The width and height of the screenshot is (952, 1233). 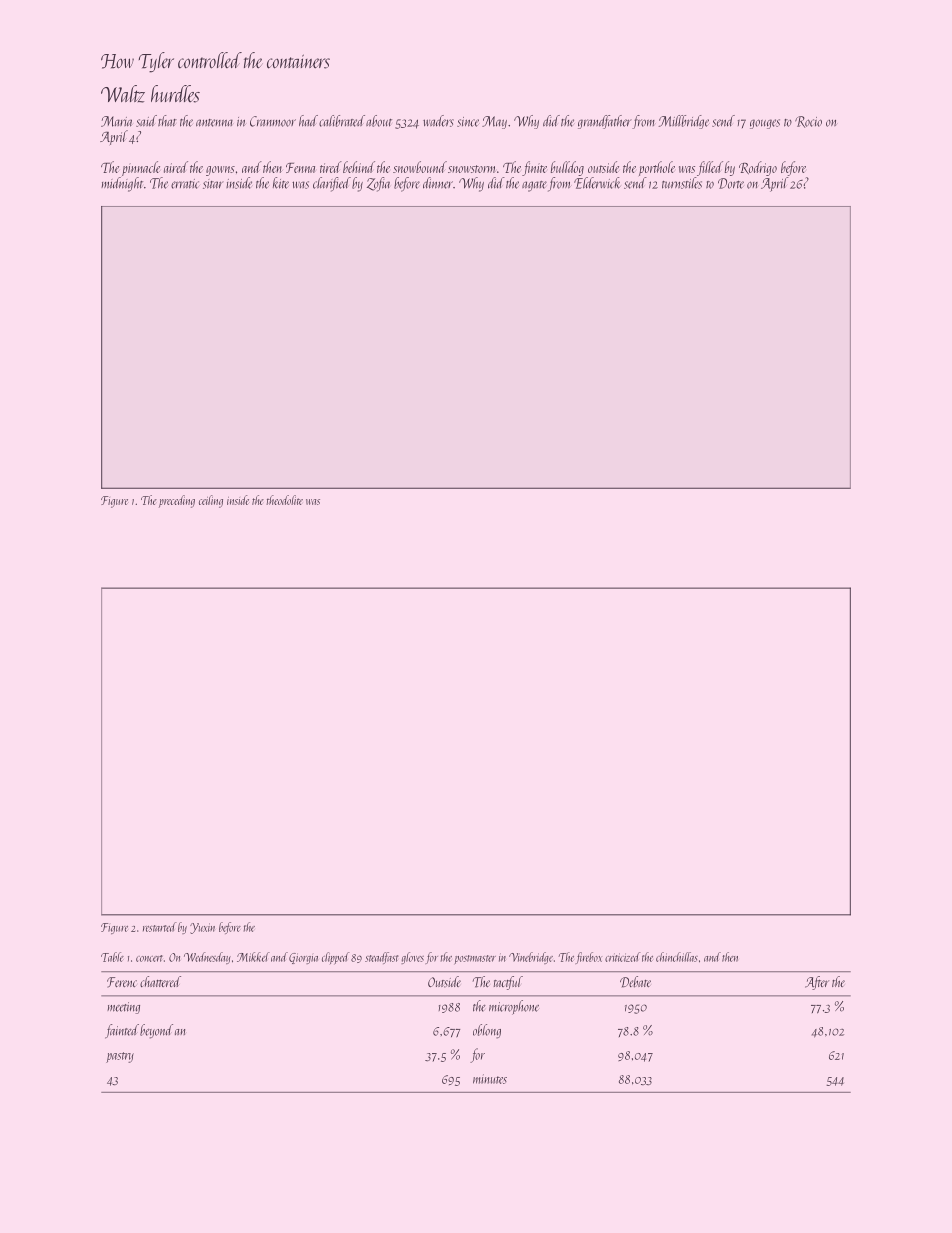 What do you see at coordinates (765, 124) in the screenshot?
I see `gouges` at bounding box center [765, 124].
